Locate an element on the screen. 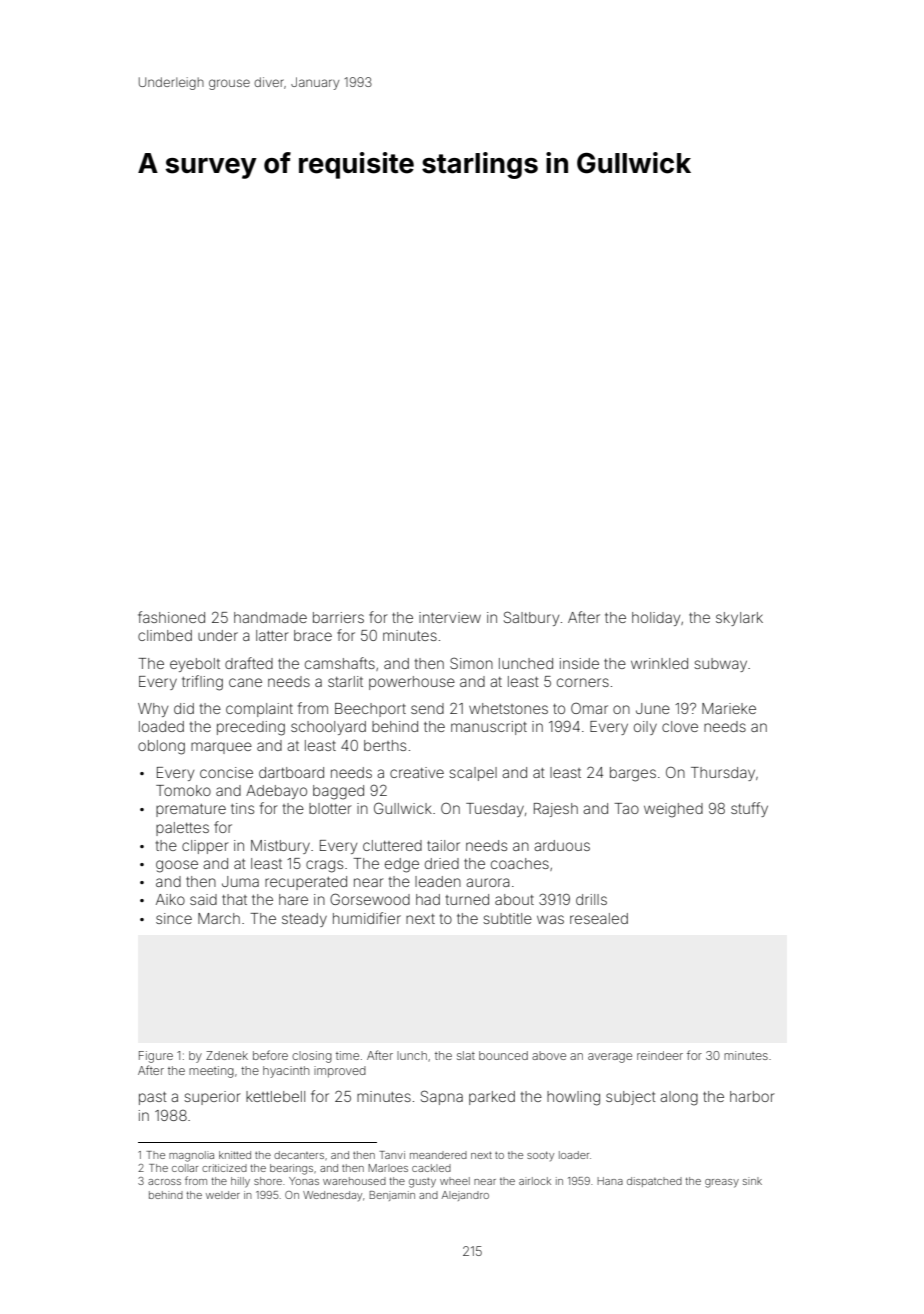  welder is located at coordinates (223, 1195).
